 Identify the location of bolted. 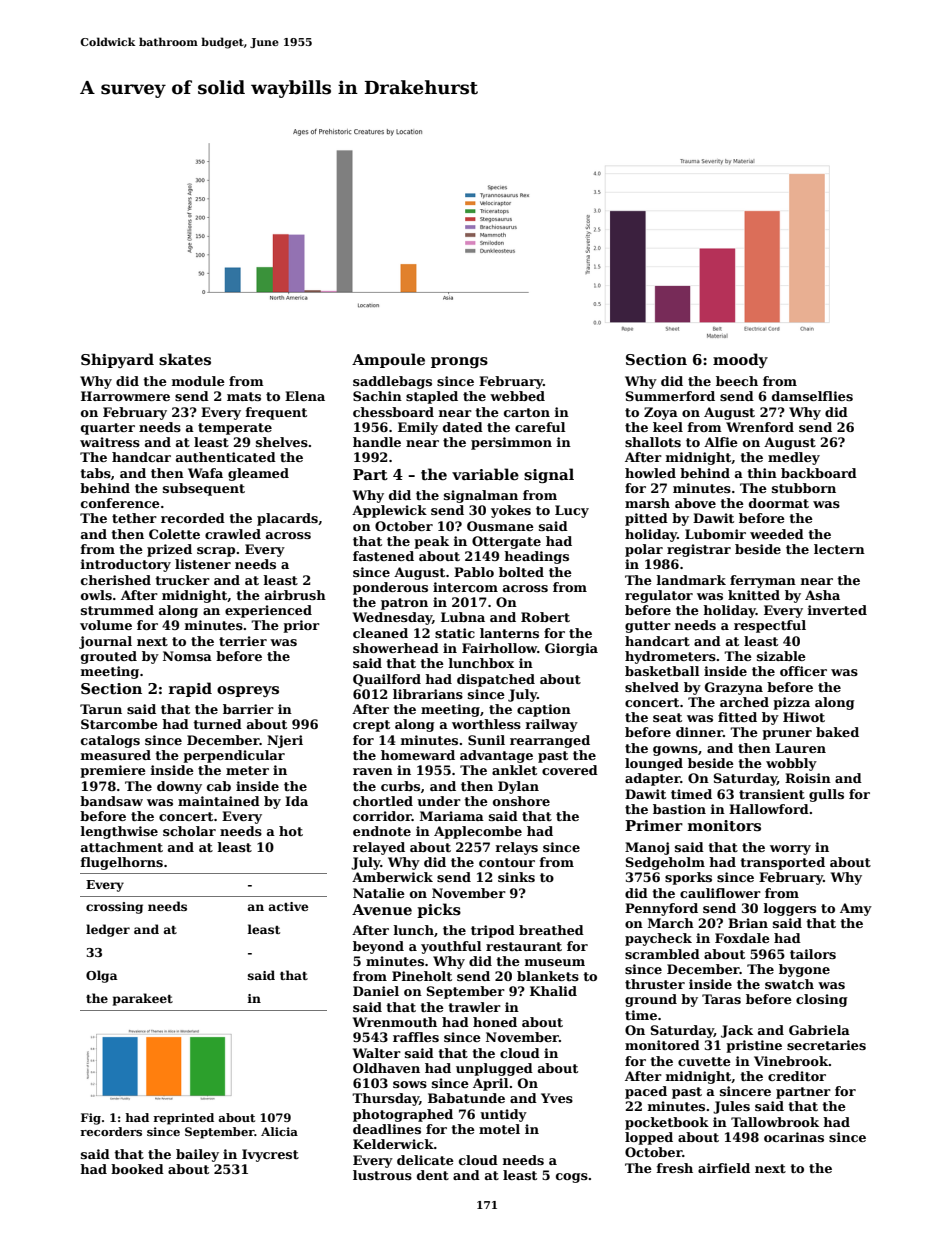
(521, 572).
